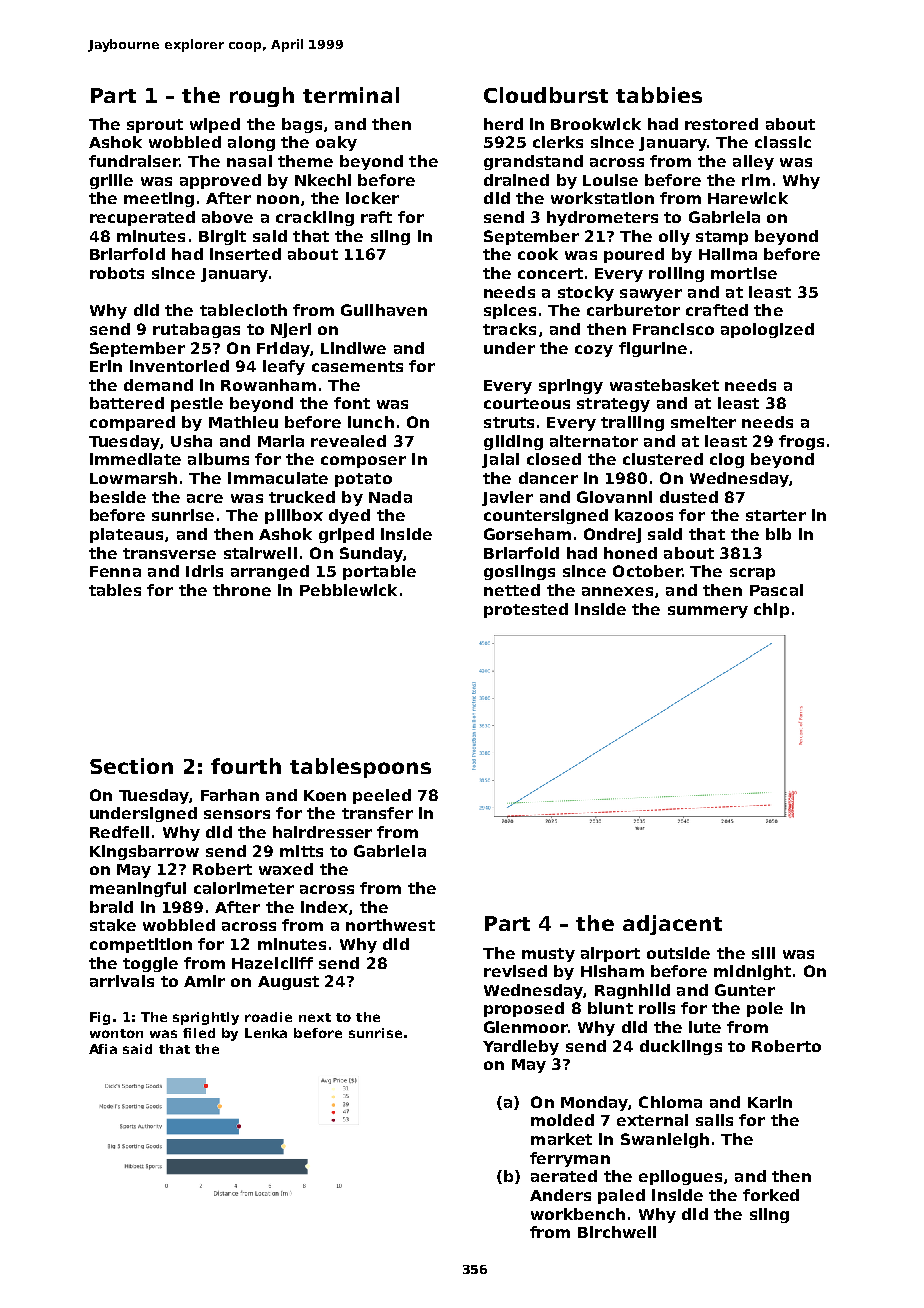  I want to click on tabbies, so click(659, 95).
